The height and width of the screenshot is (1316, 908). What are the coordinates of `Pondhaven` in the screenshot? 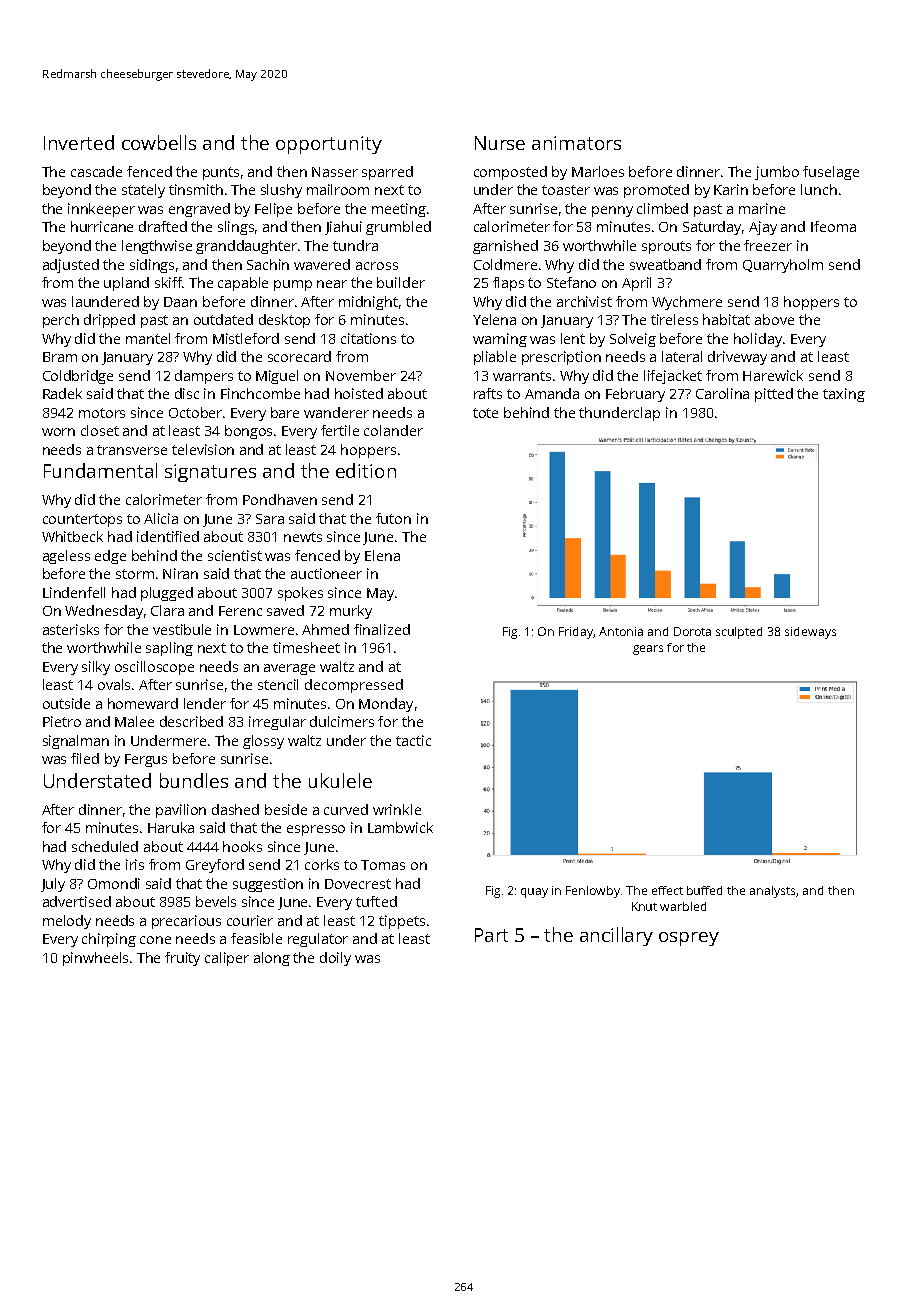 It's located at (280, 499).
